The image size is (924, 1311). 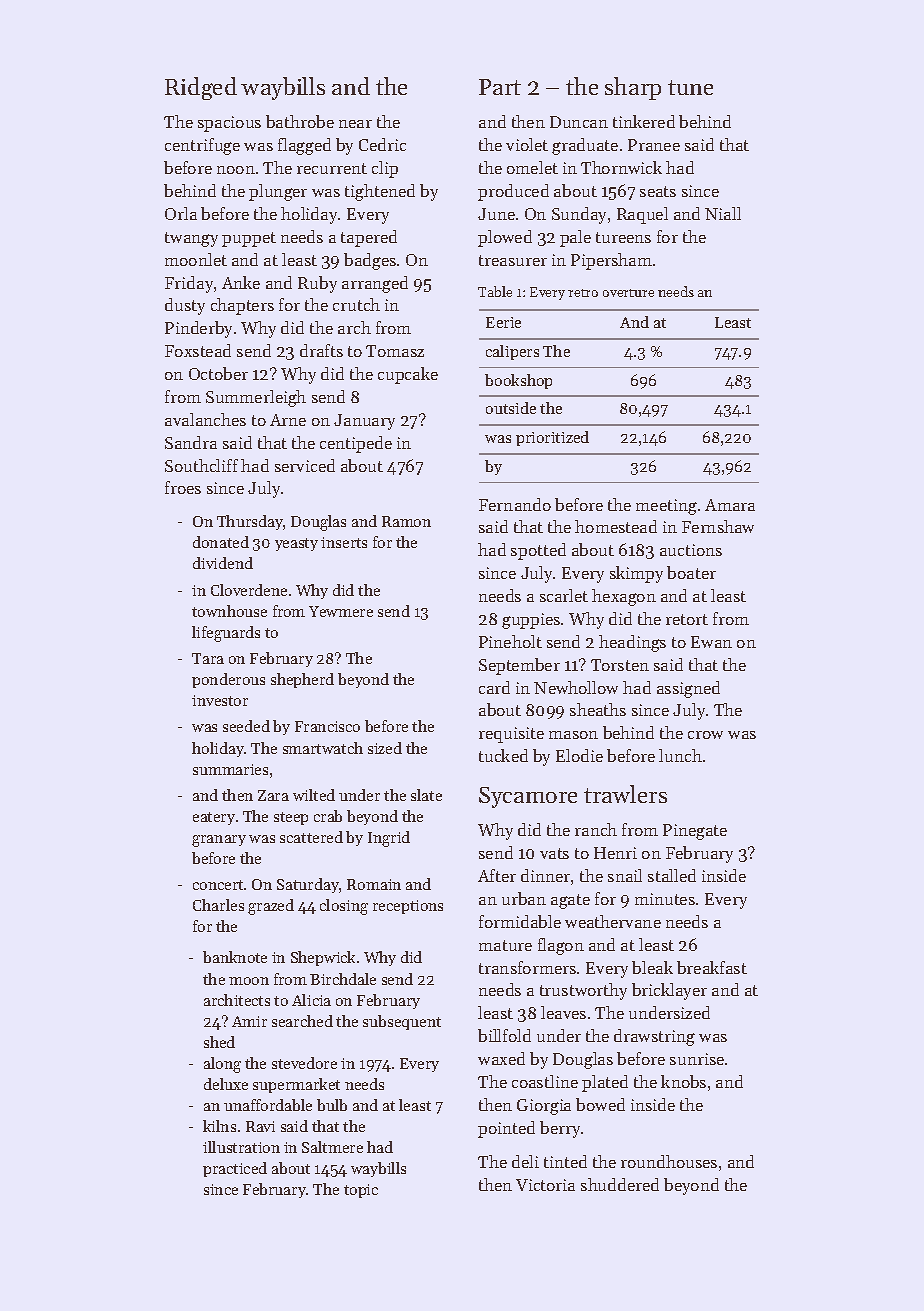 What do you see at coordinates (503, 755) in the screenshot?
I see `tucked` at bounding box center [503, 755].
